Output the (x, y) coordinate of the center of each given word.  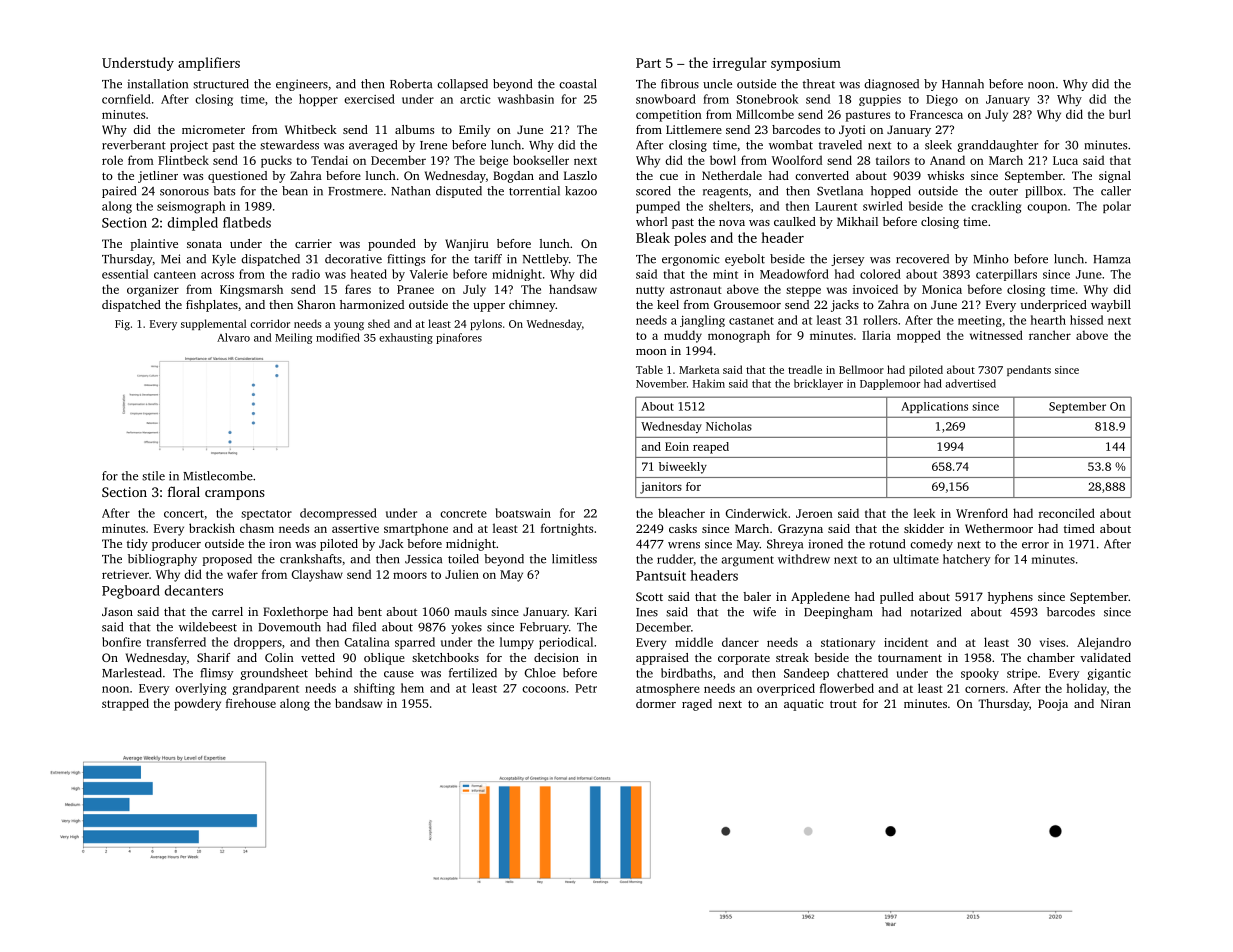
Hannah (963, 84)
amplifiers (209, 64)
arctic (475, 99)
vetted (318, 657)
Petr (586, 688)
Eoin (677, 446)
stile (153, 476)
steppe (803, 291)
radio (306, 274)
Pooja (1053, 705)
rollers (880, 320)
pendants (1029, 370)
